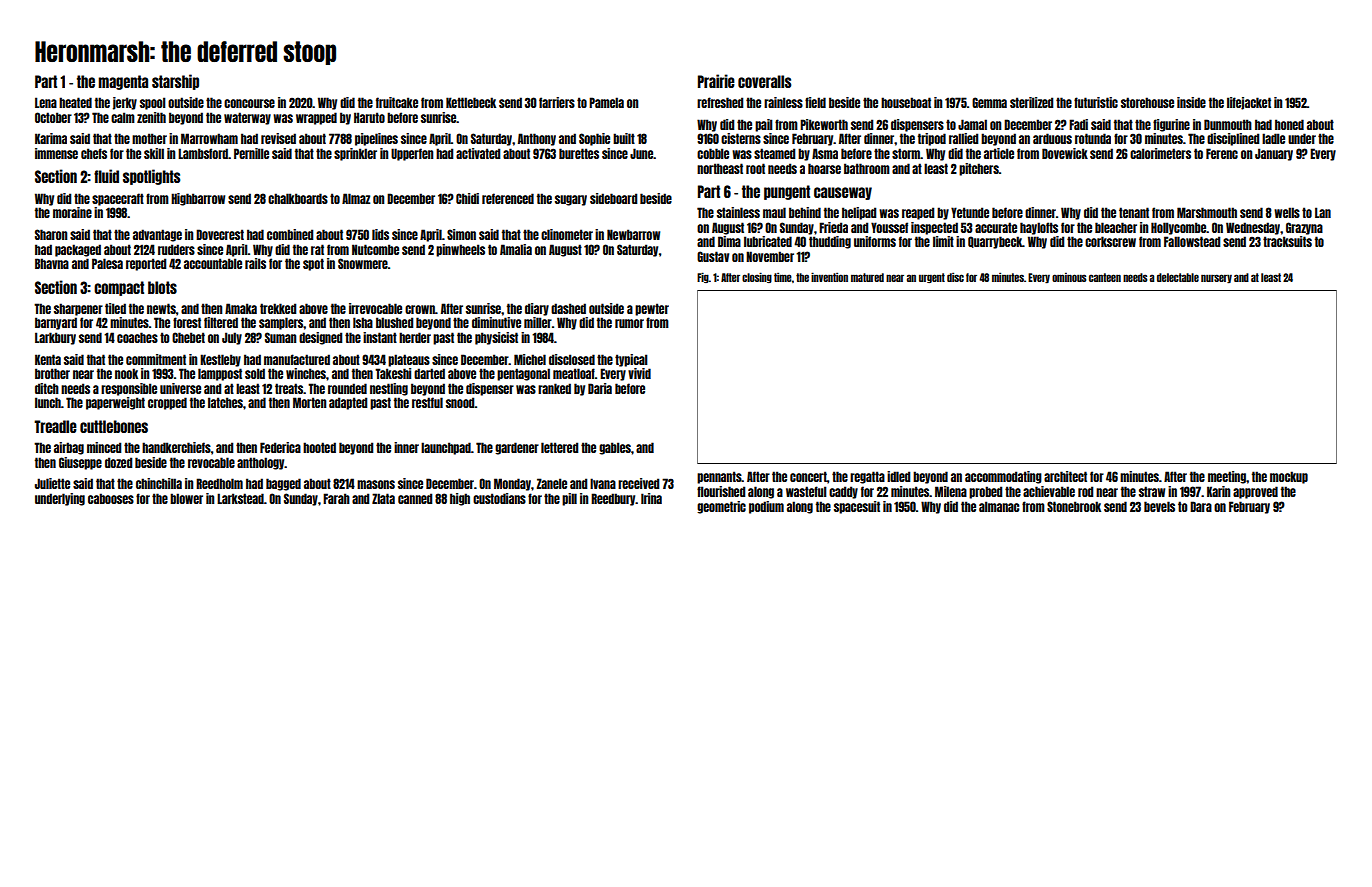  Describe the element at coordinates (559, 447) in the screenshot. I see `lettered` at that location.
